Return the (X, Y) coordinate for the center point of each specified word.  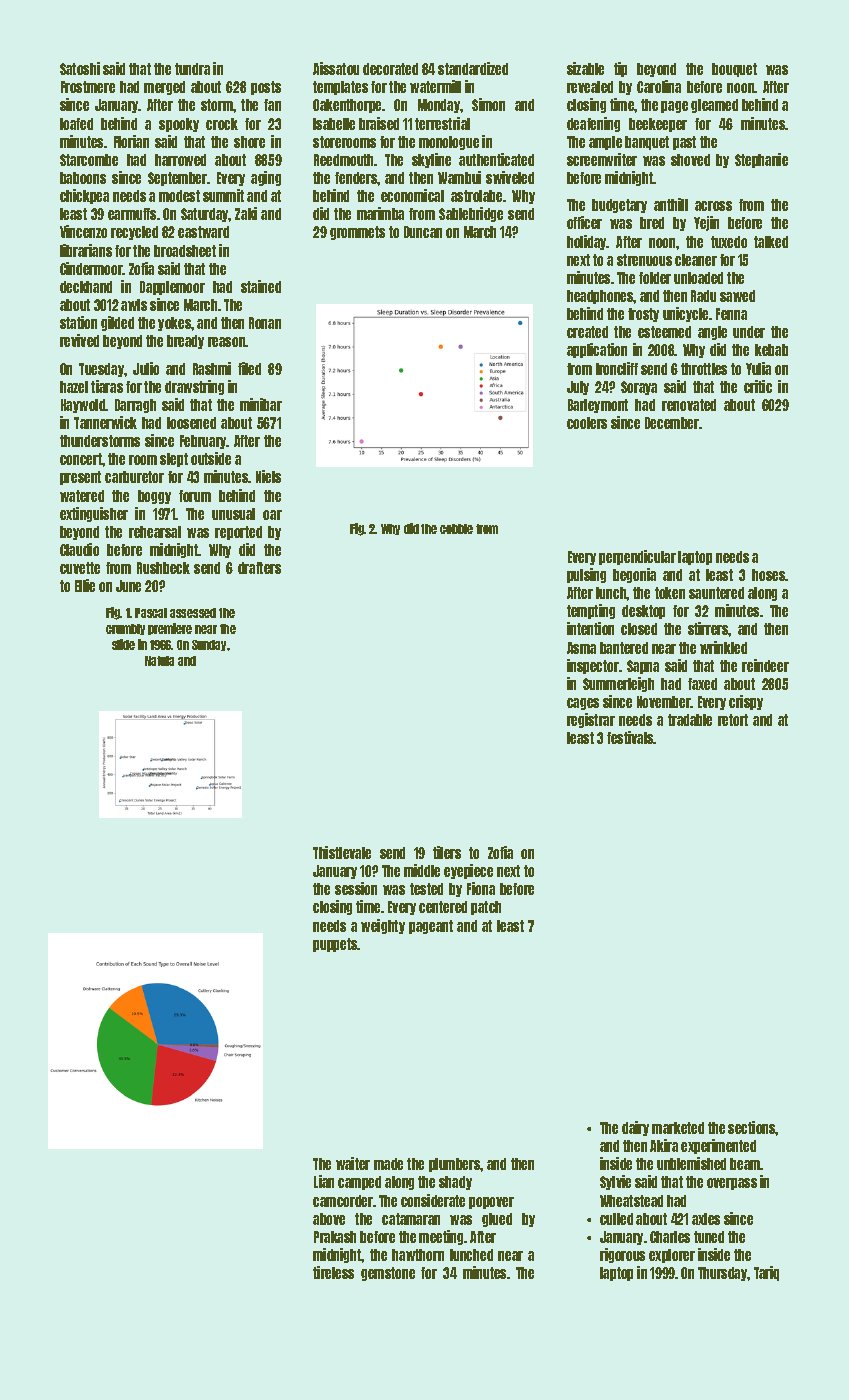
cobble (456, 529)
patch (486, 908)
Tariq (766, 1273)
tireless (333, 1272)
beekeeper (658, 125)
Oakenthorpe (347, 106)
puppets (335, 945)
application (597, 350)
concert (81, 459)
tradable (690, 720)
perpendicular (637, 557)
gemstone (388, 1274)
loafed (76, 124)
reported (238, 533)
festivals (630, 737)
